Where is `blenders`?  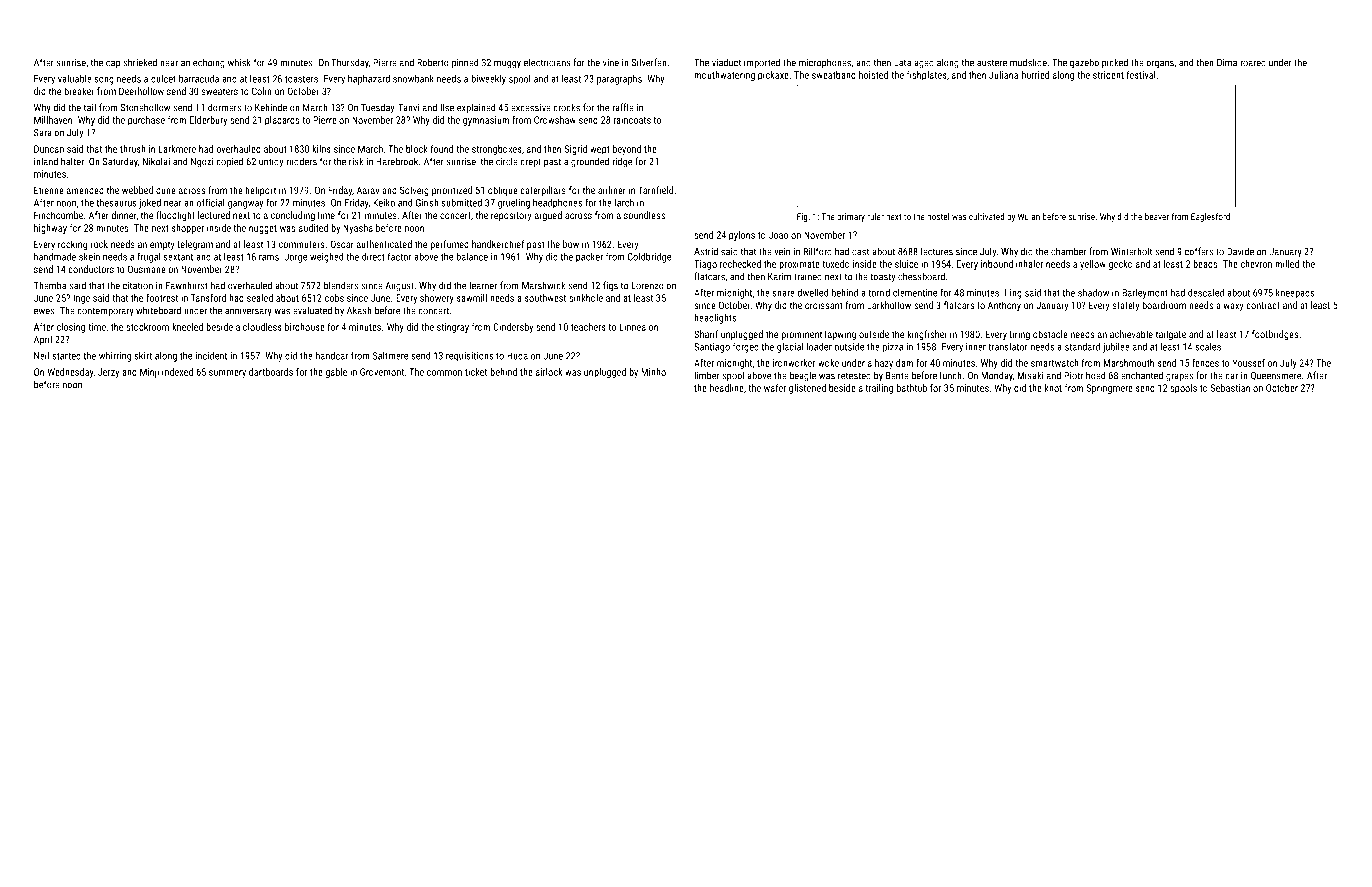
blenders is located at coordinates (341, 285).
